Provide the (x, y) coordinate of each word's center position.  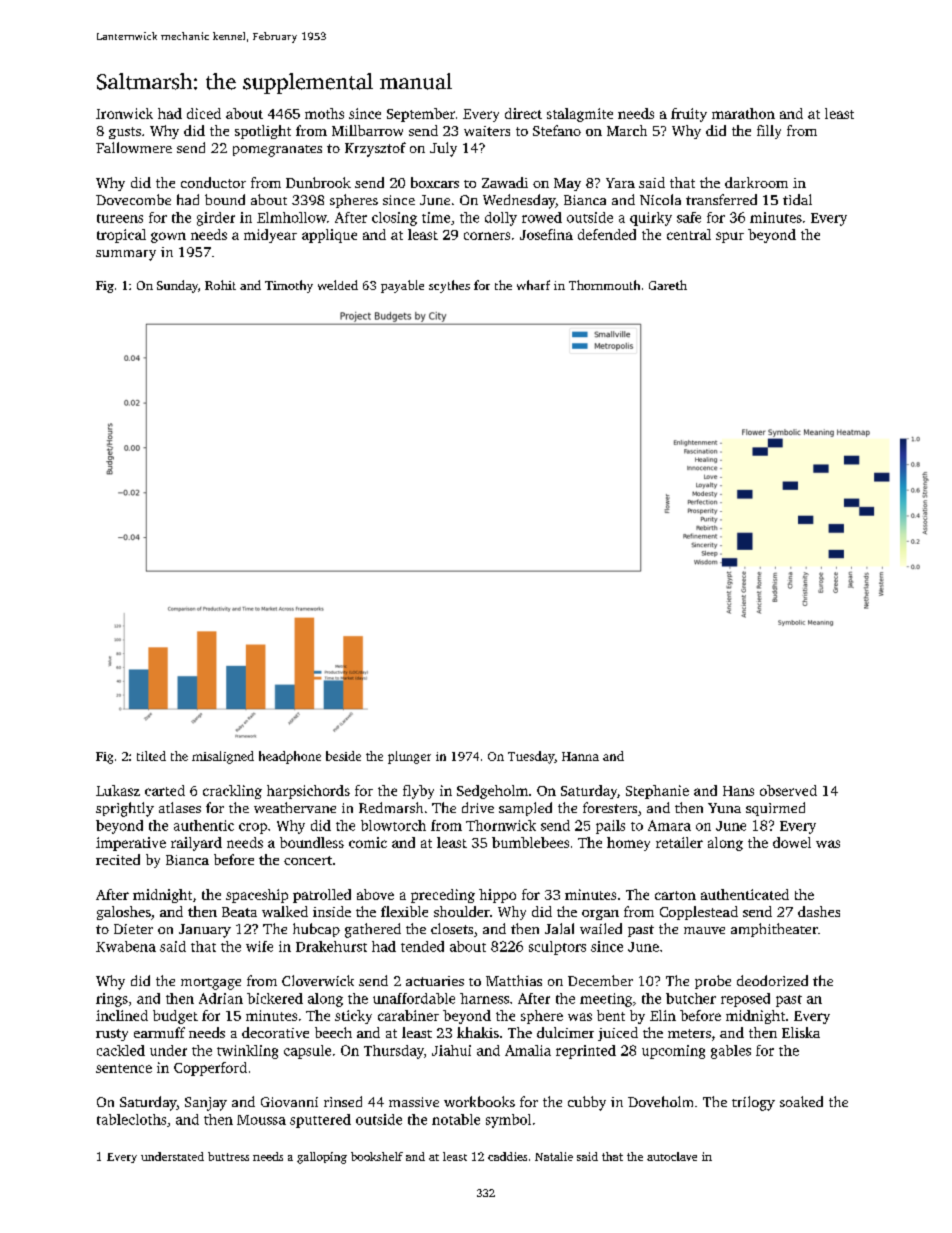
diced (204, 113)
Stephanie (657, 792)
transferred (721, 199)
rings (112, 1000)
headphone (290, 757)
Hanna (580, 756)
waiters (487, 131)
